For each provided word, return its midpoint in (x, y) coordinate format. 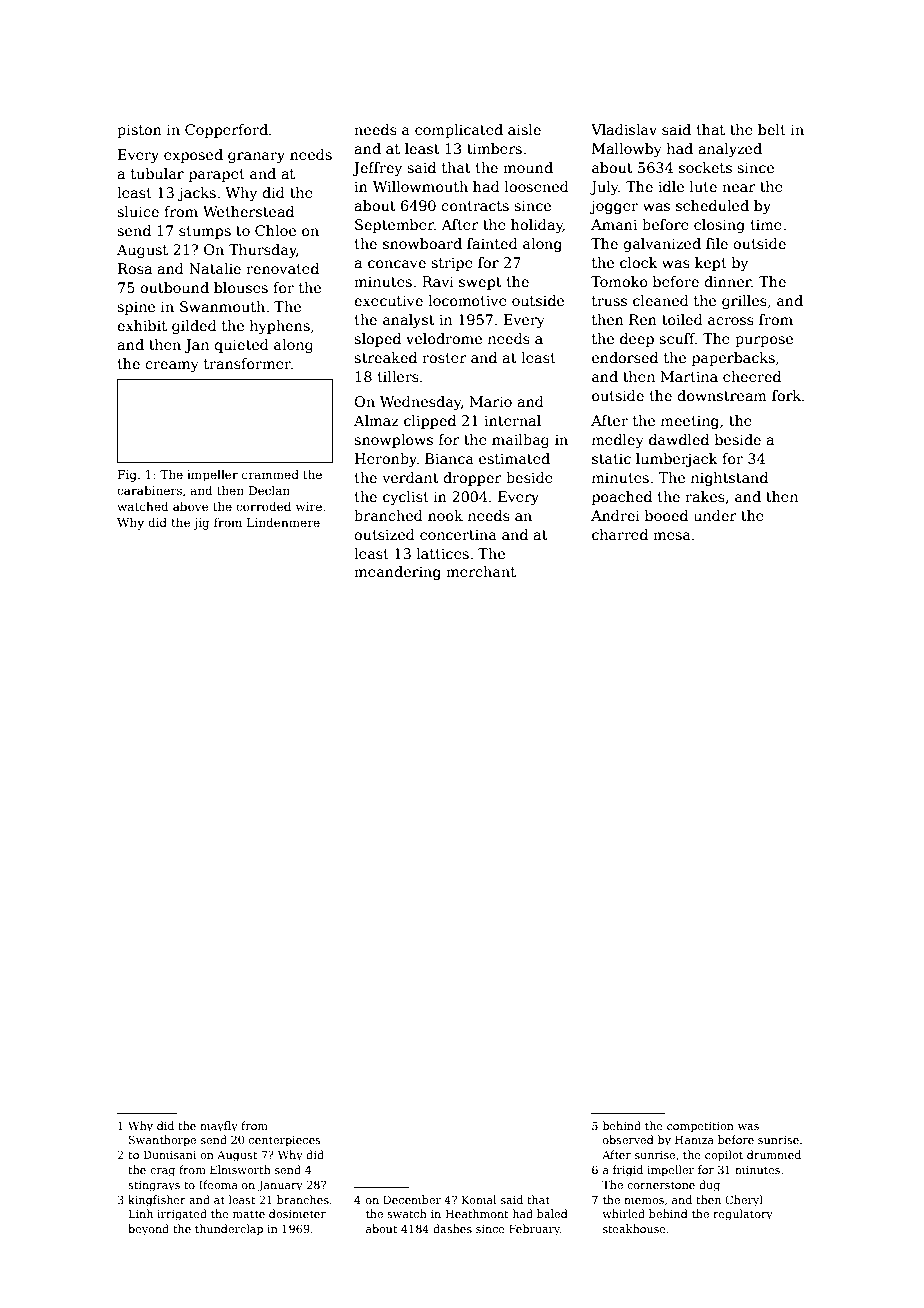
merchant (481, 571)
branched (388, 515)
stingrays (154, 1186)
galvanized (662, 245)
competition (700, 1127)
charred (620, 534)
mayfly (219, 1127)
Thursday (262, 251)
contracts (475, 206)
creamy (172, 366)
